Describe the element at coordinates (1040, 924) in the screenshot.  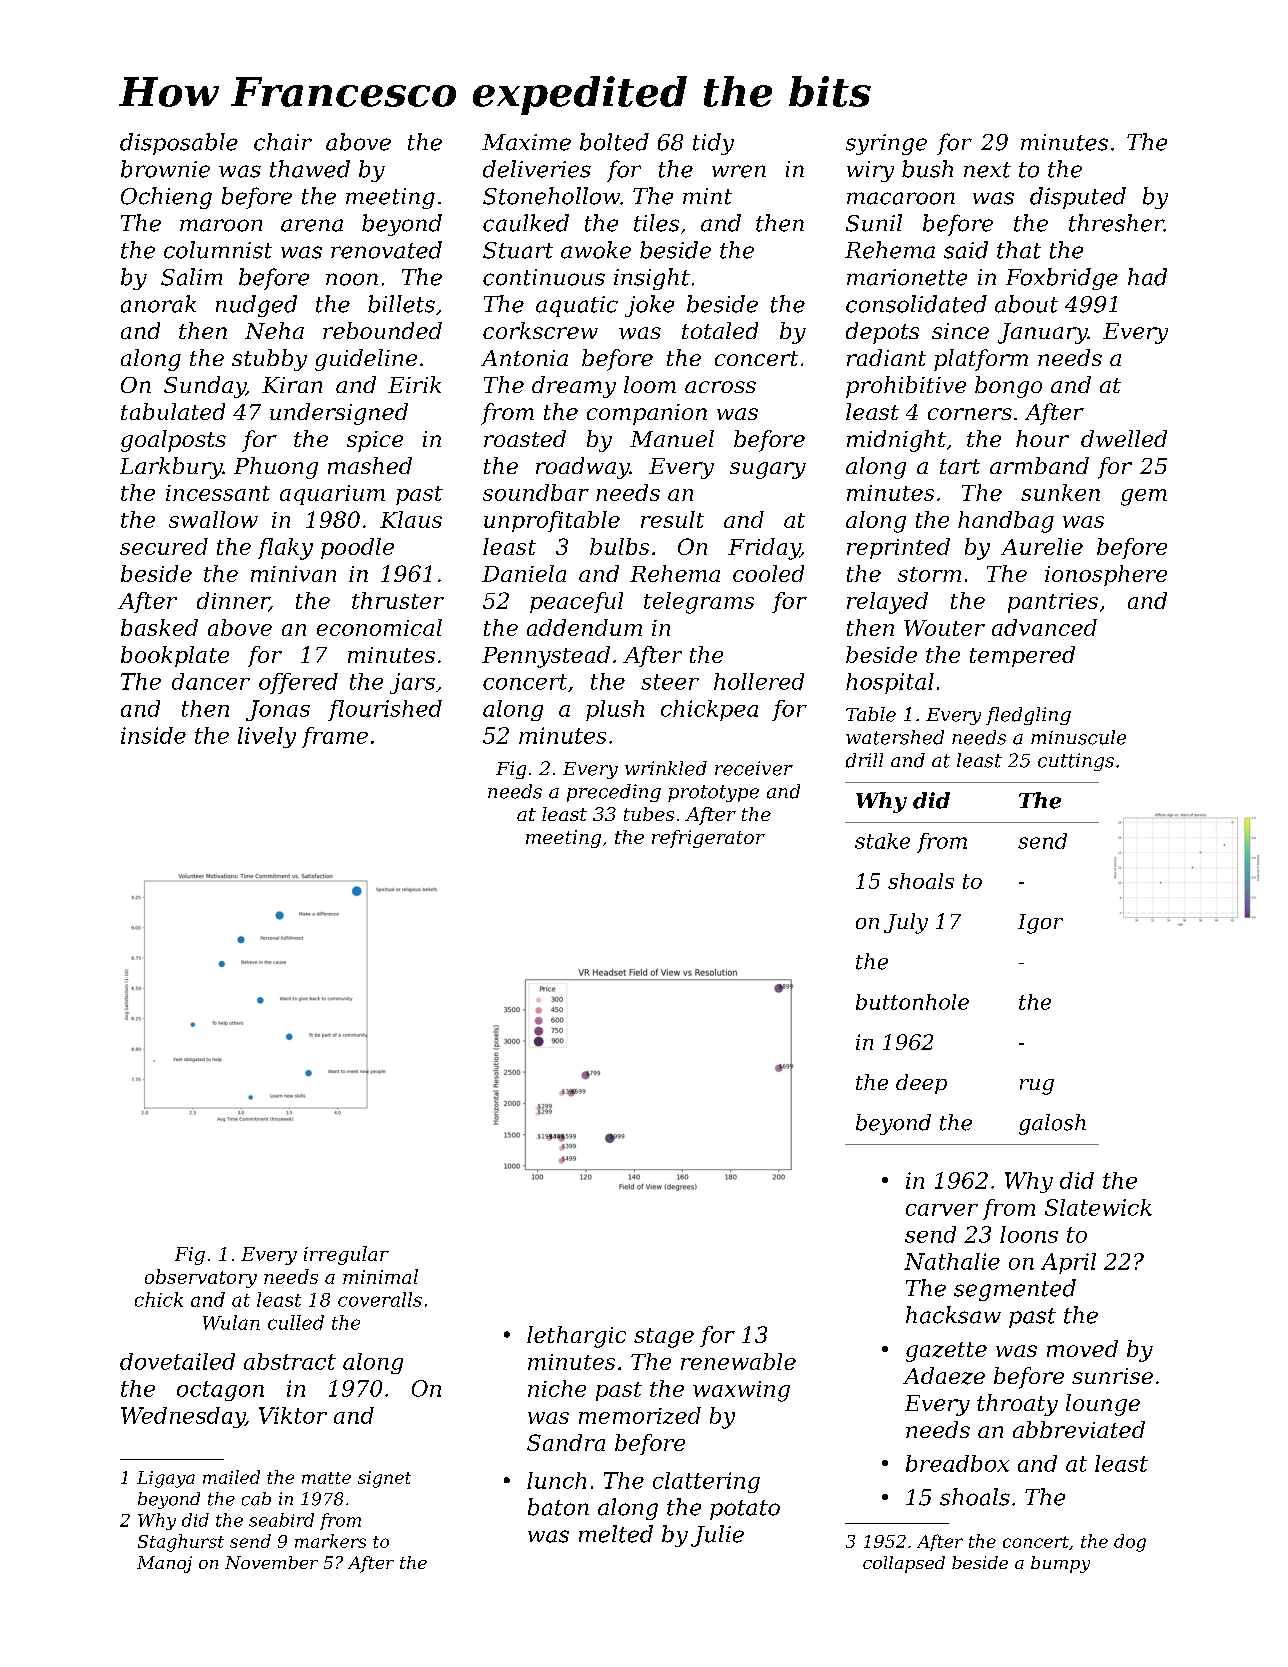
I see `Igor` at that location.
